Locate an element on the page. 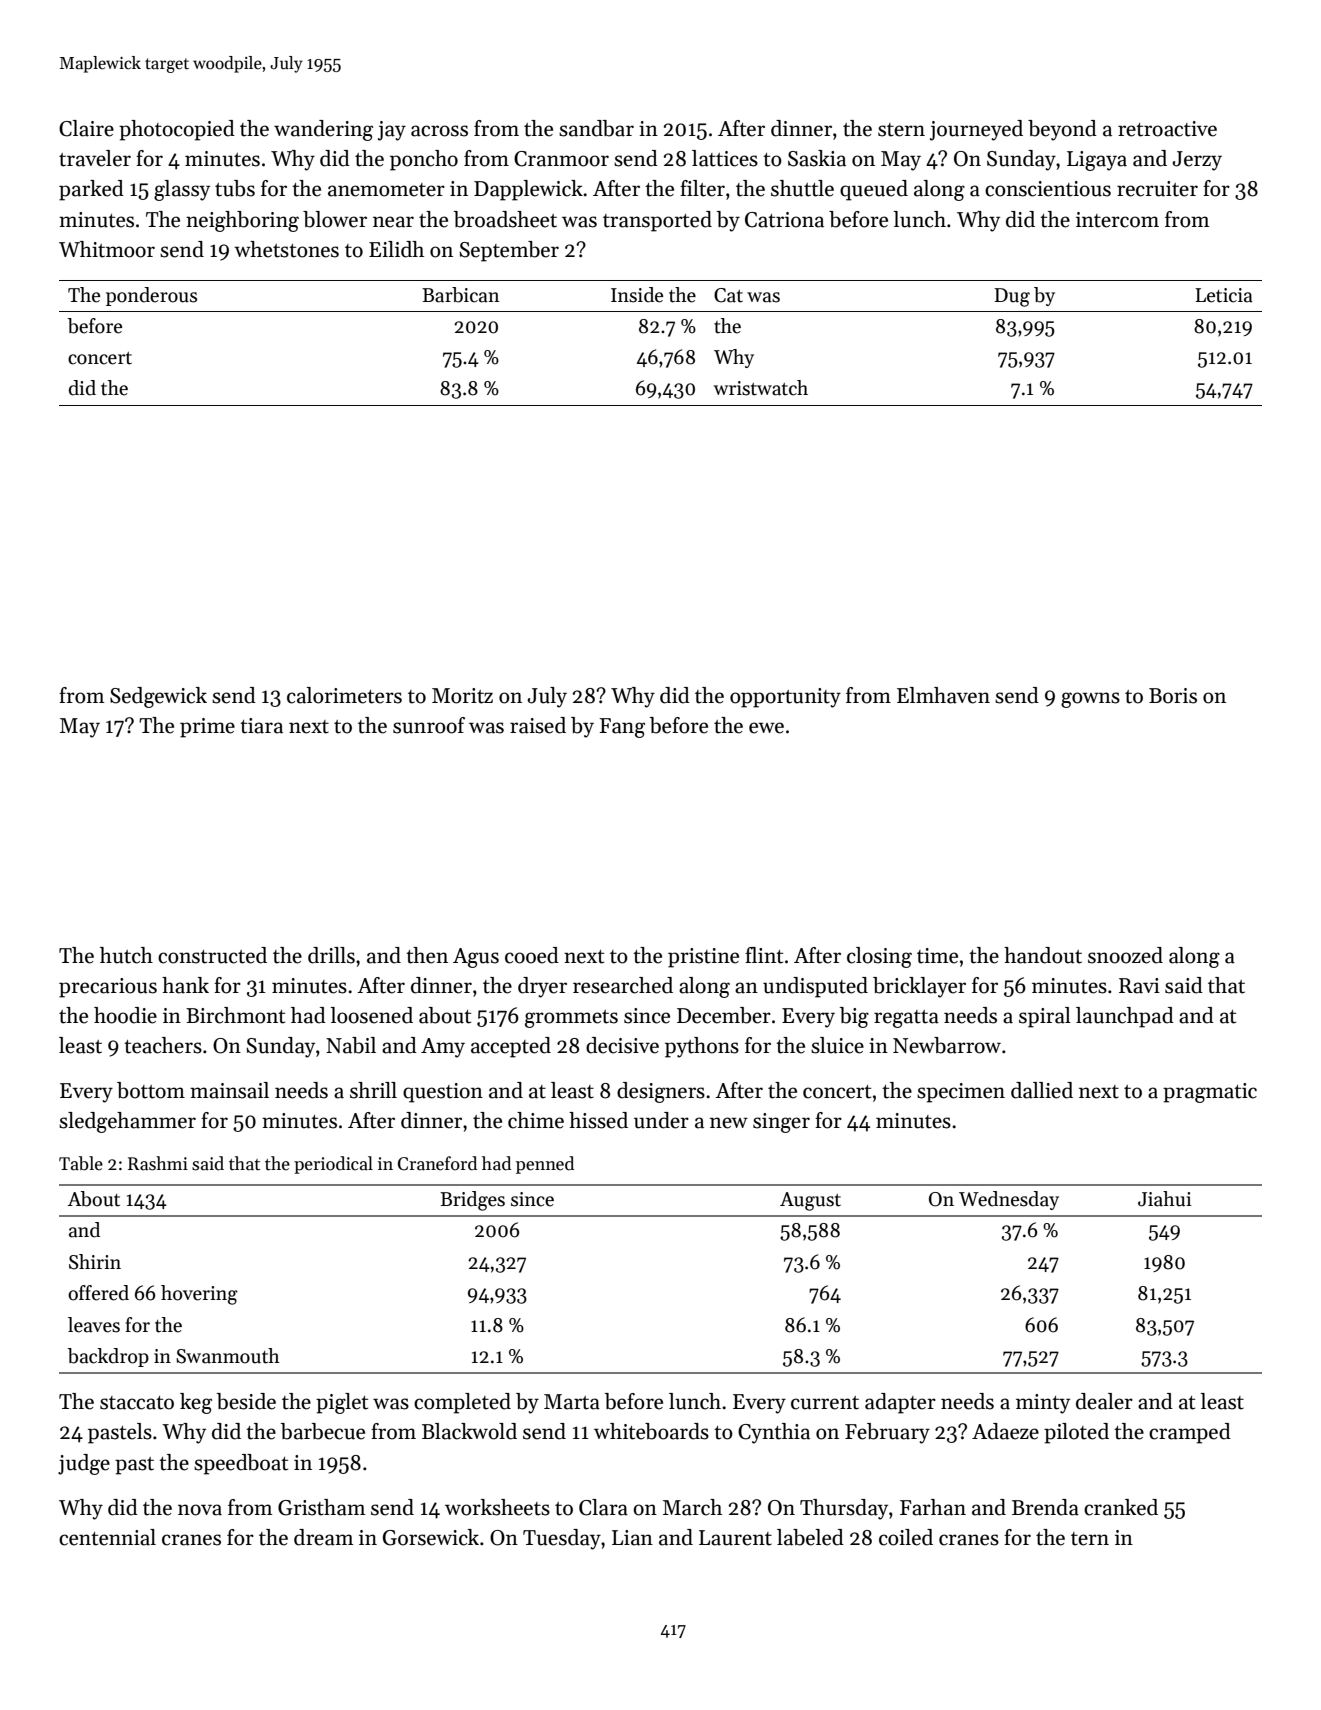 The width and height of the document is (1321, 1710). Birchmont is located at coordinates (235, 1015).
